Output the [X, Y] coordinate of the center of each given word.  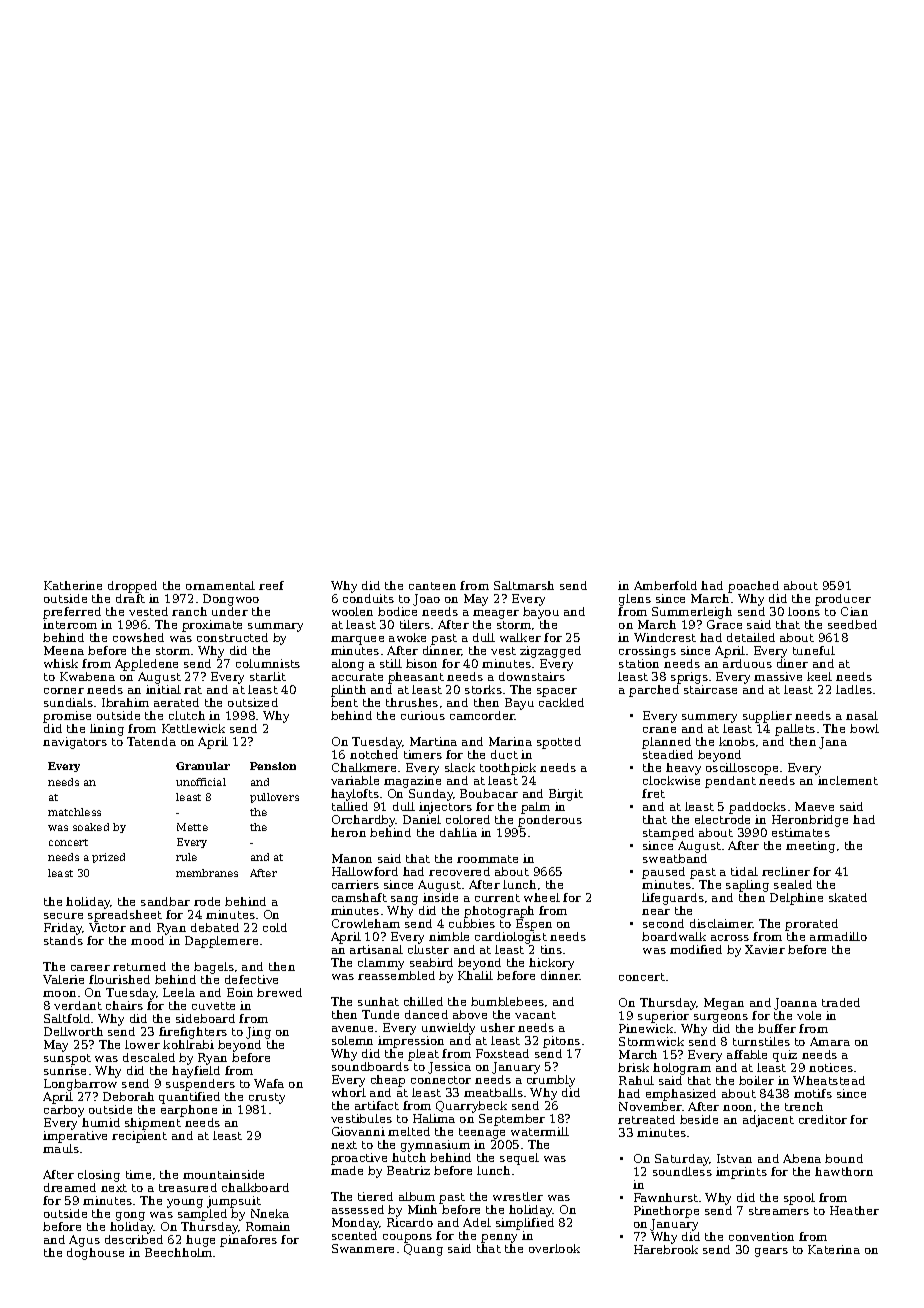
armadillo [838, 936]
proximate [212, 626]
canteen [432, 586]
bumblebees [507, 1001]
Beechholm [178, 1252]
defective [251, 979]
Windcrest [665, 637]
